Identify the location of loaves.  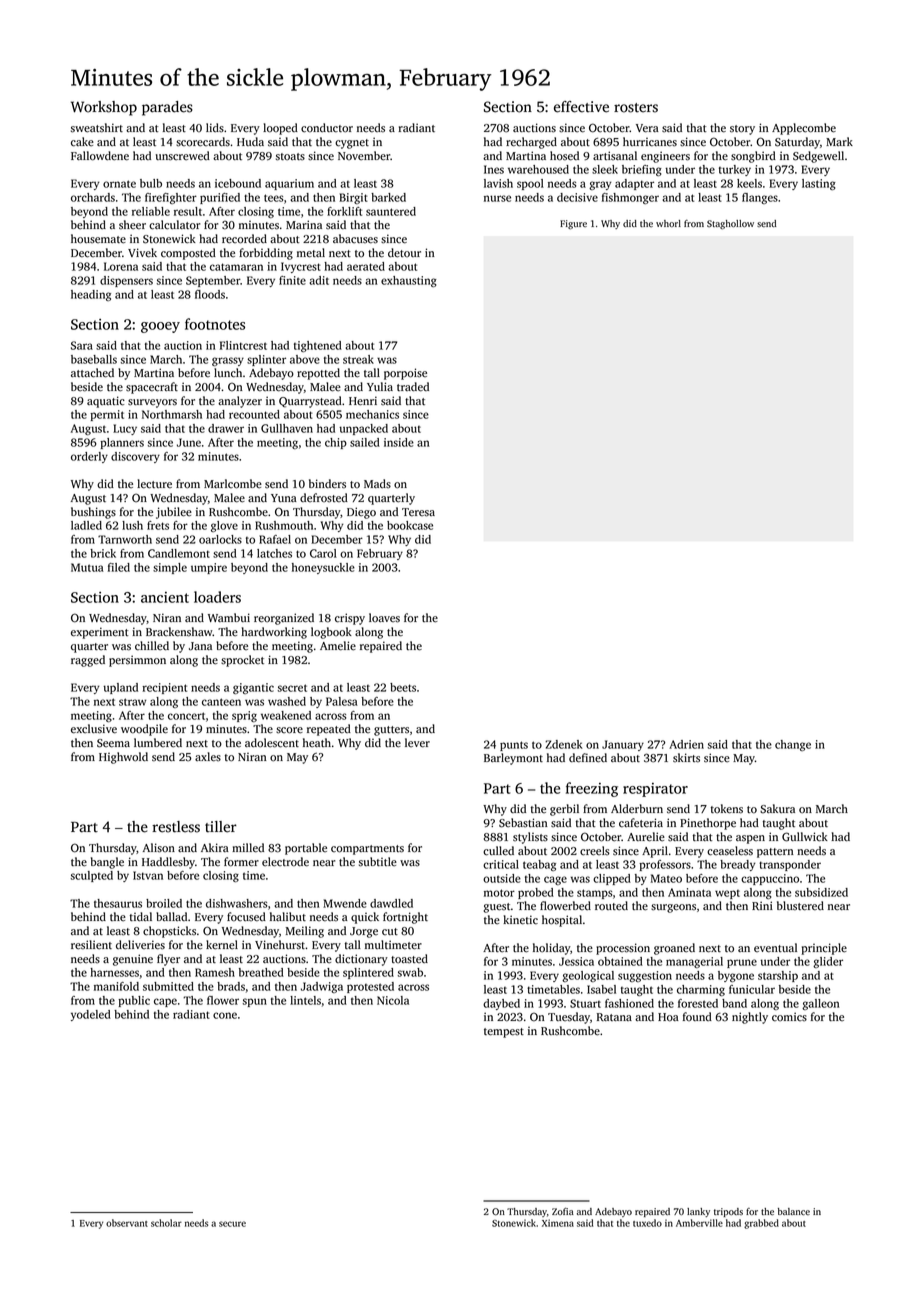
(384, 618).
